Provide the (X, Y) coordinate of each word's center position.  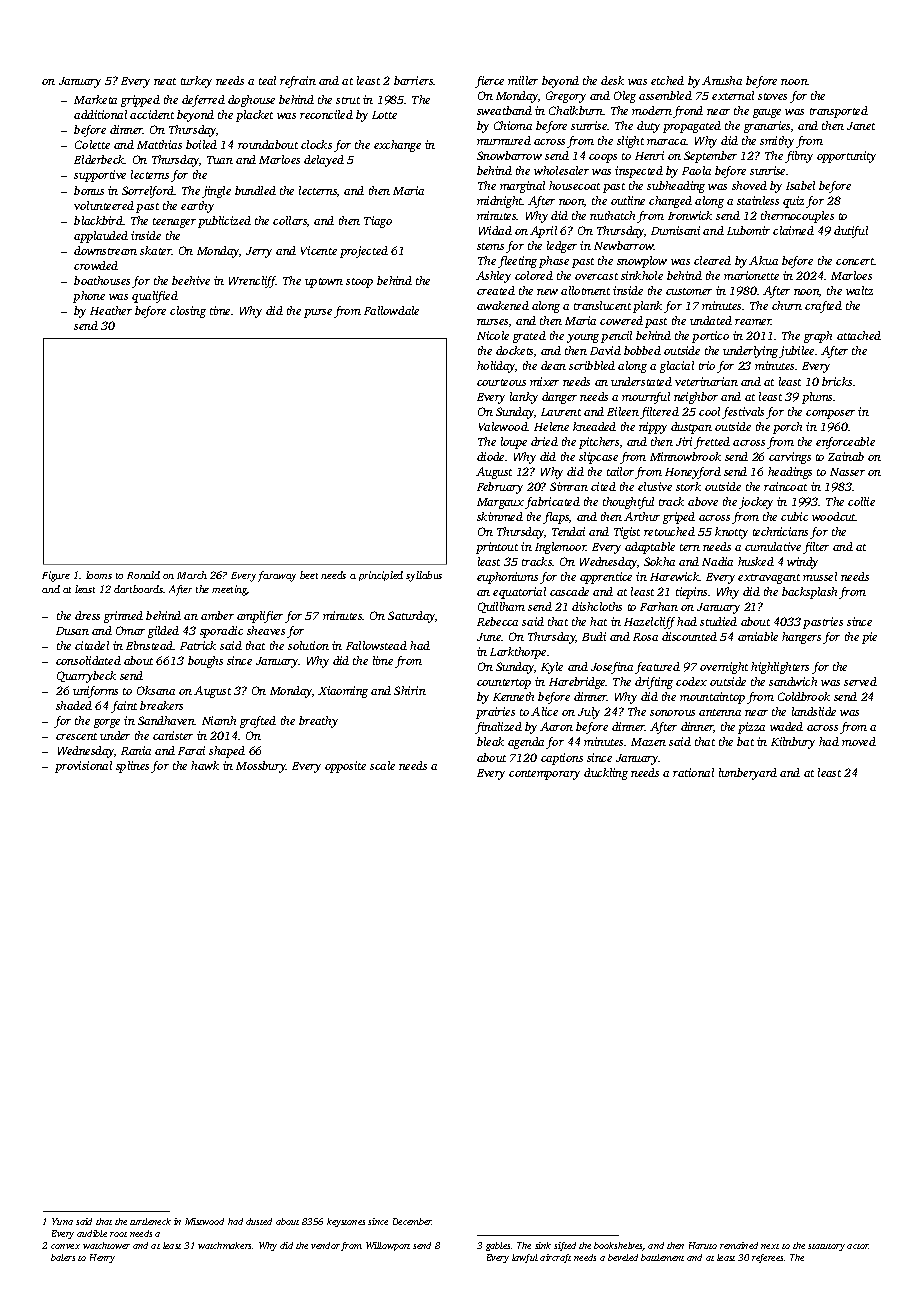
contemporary (544, 775)
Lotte (384, 115)
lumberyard (748, 774)
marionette (751, 275)
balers (63, 1257)
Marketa (95, 99)
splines (132, 767)
